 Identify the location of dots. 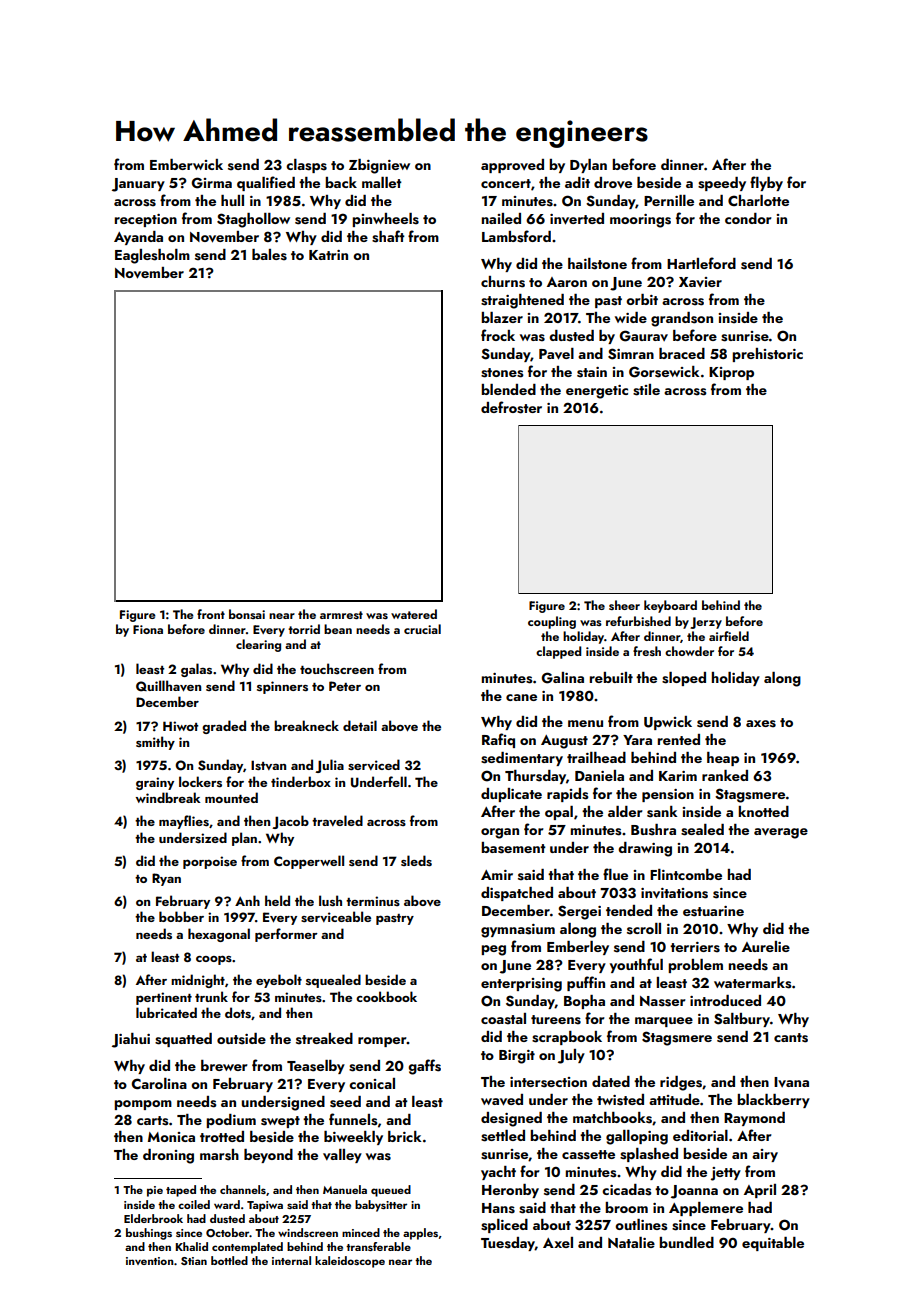
(238, 1012).
